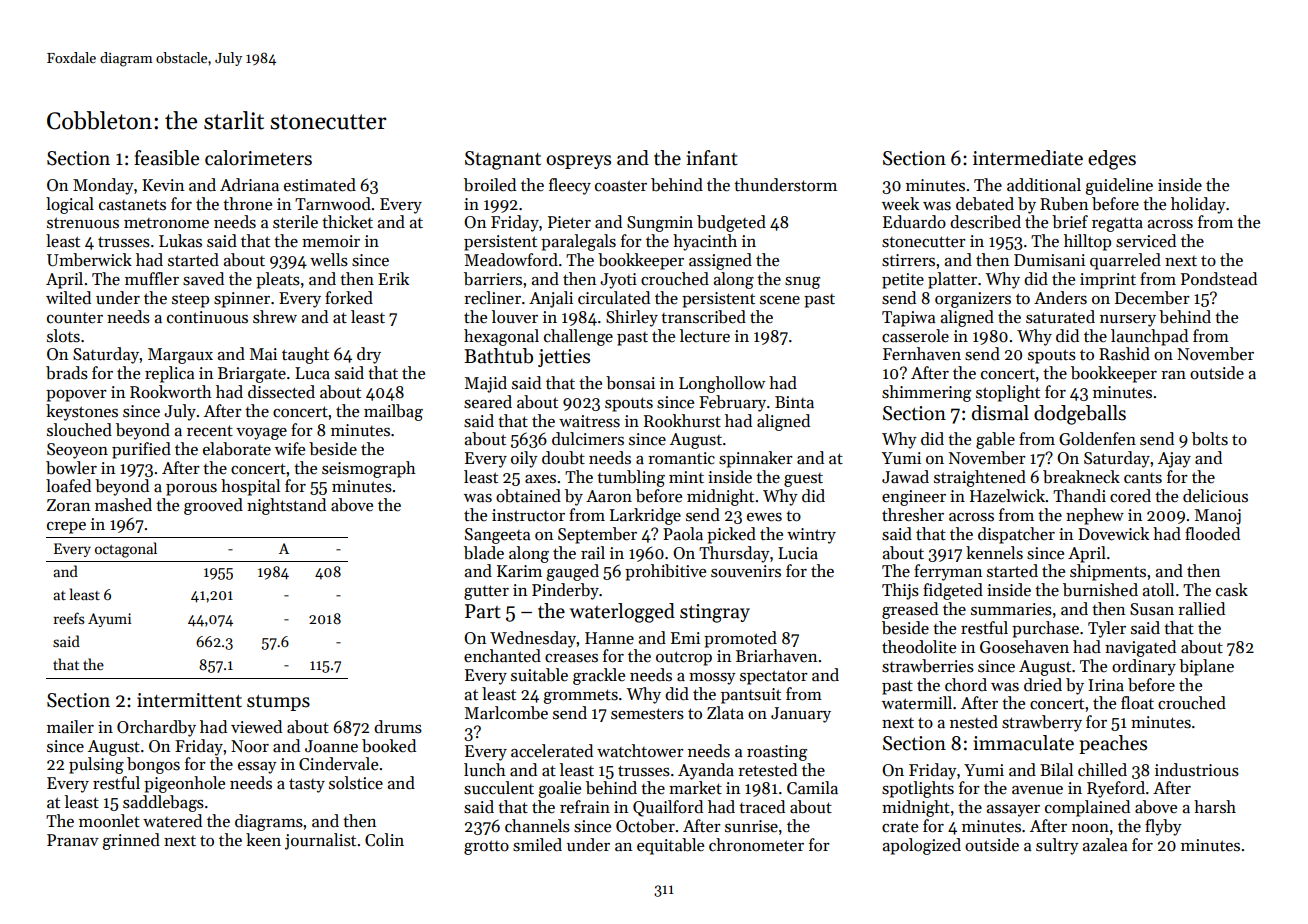 The image size is (1308, 924). I want to click on logical, so click(70, 205).
